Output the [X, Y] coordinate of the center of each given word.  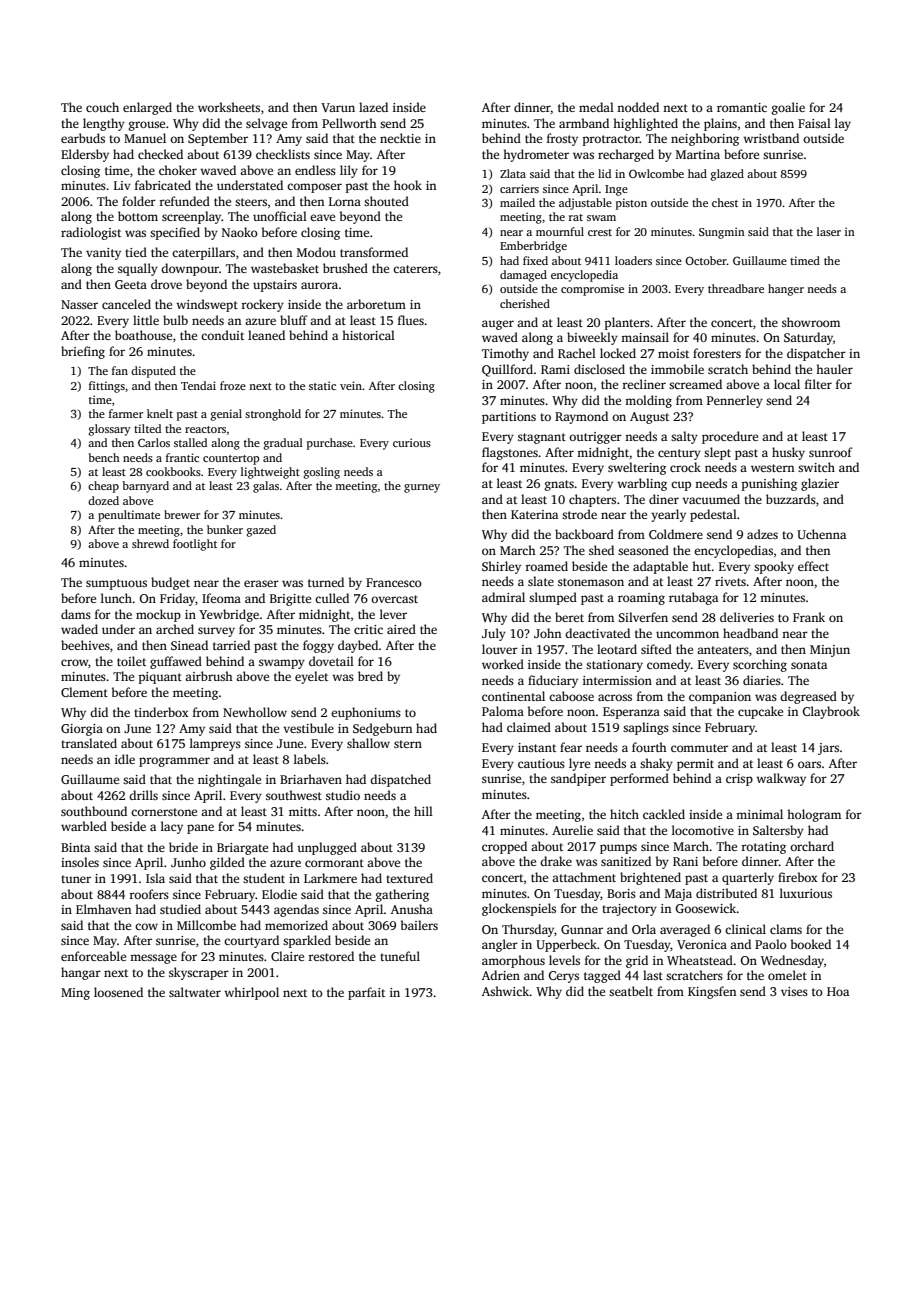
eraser [261, 583]
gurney [422, 488]
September [218, 139]
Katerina [534, 514]
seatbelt [631, 991]
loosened [118, 992]
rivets [730, 581]
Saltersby [778, 831]
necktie [400, 138]
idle [125, 759]
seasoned [643, 550]
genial [226, 415]
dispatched [400, 780]
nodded [638, 107]
